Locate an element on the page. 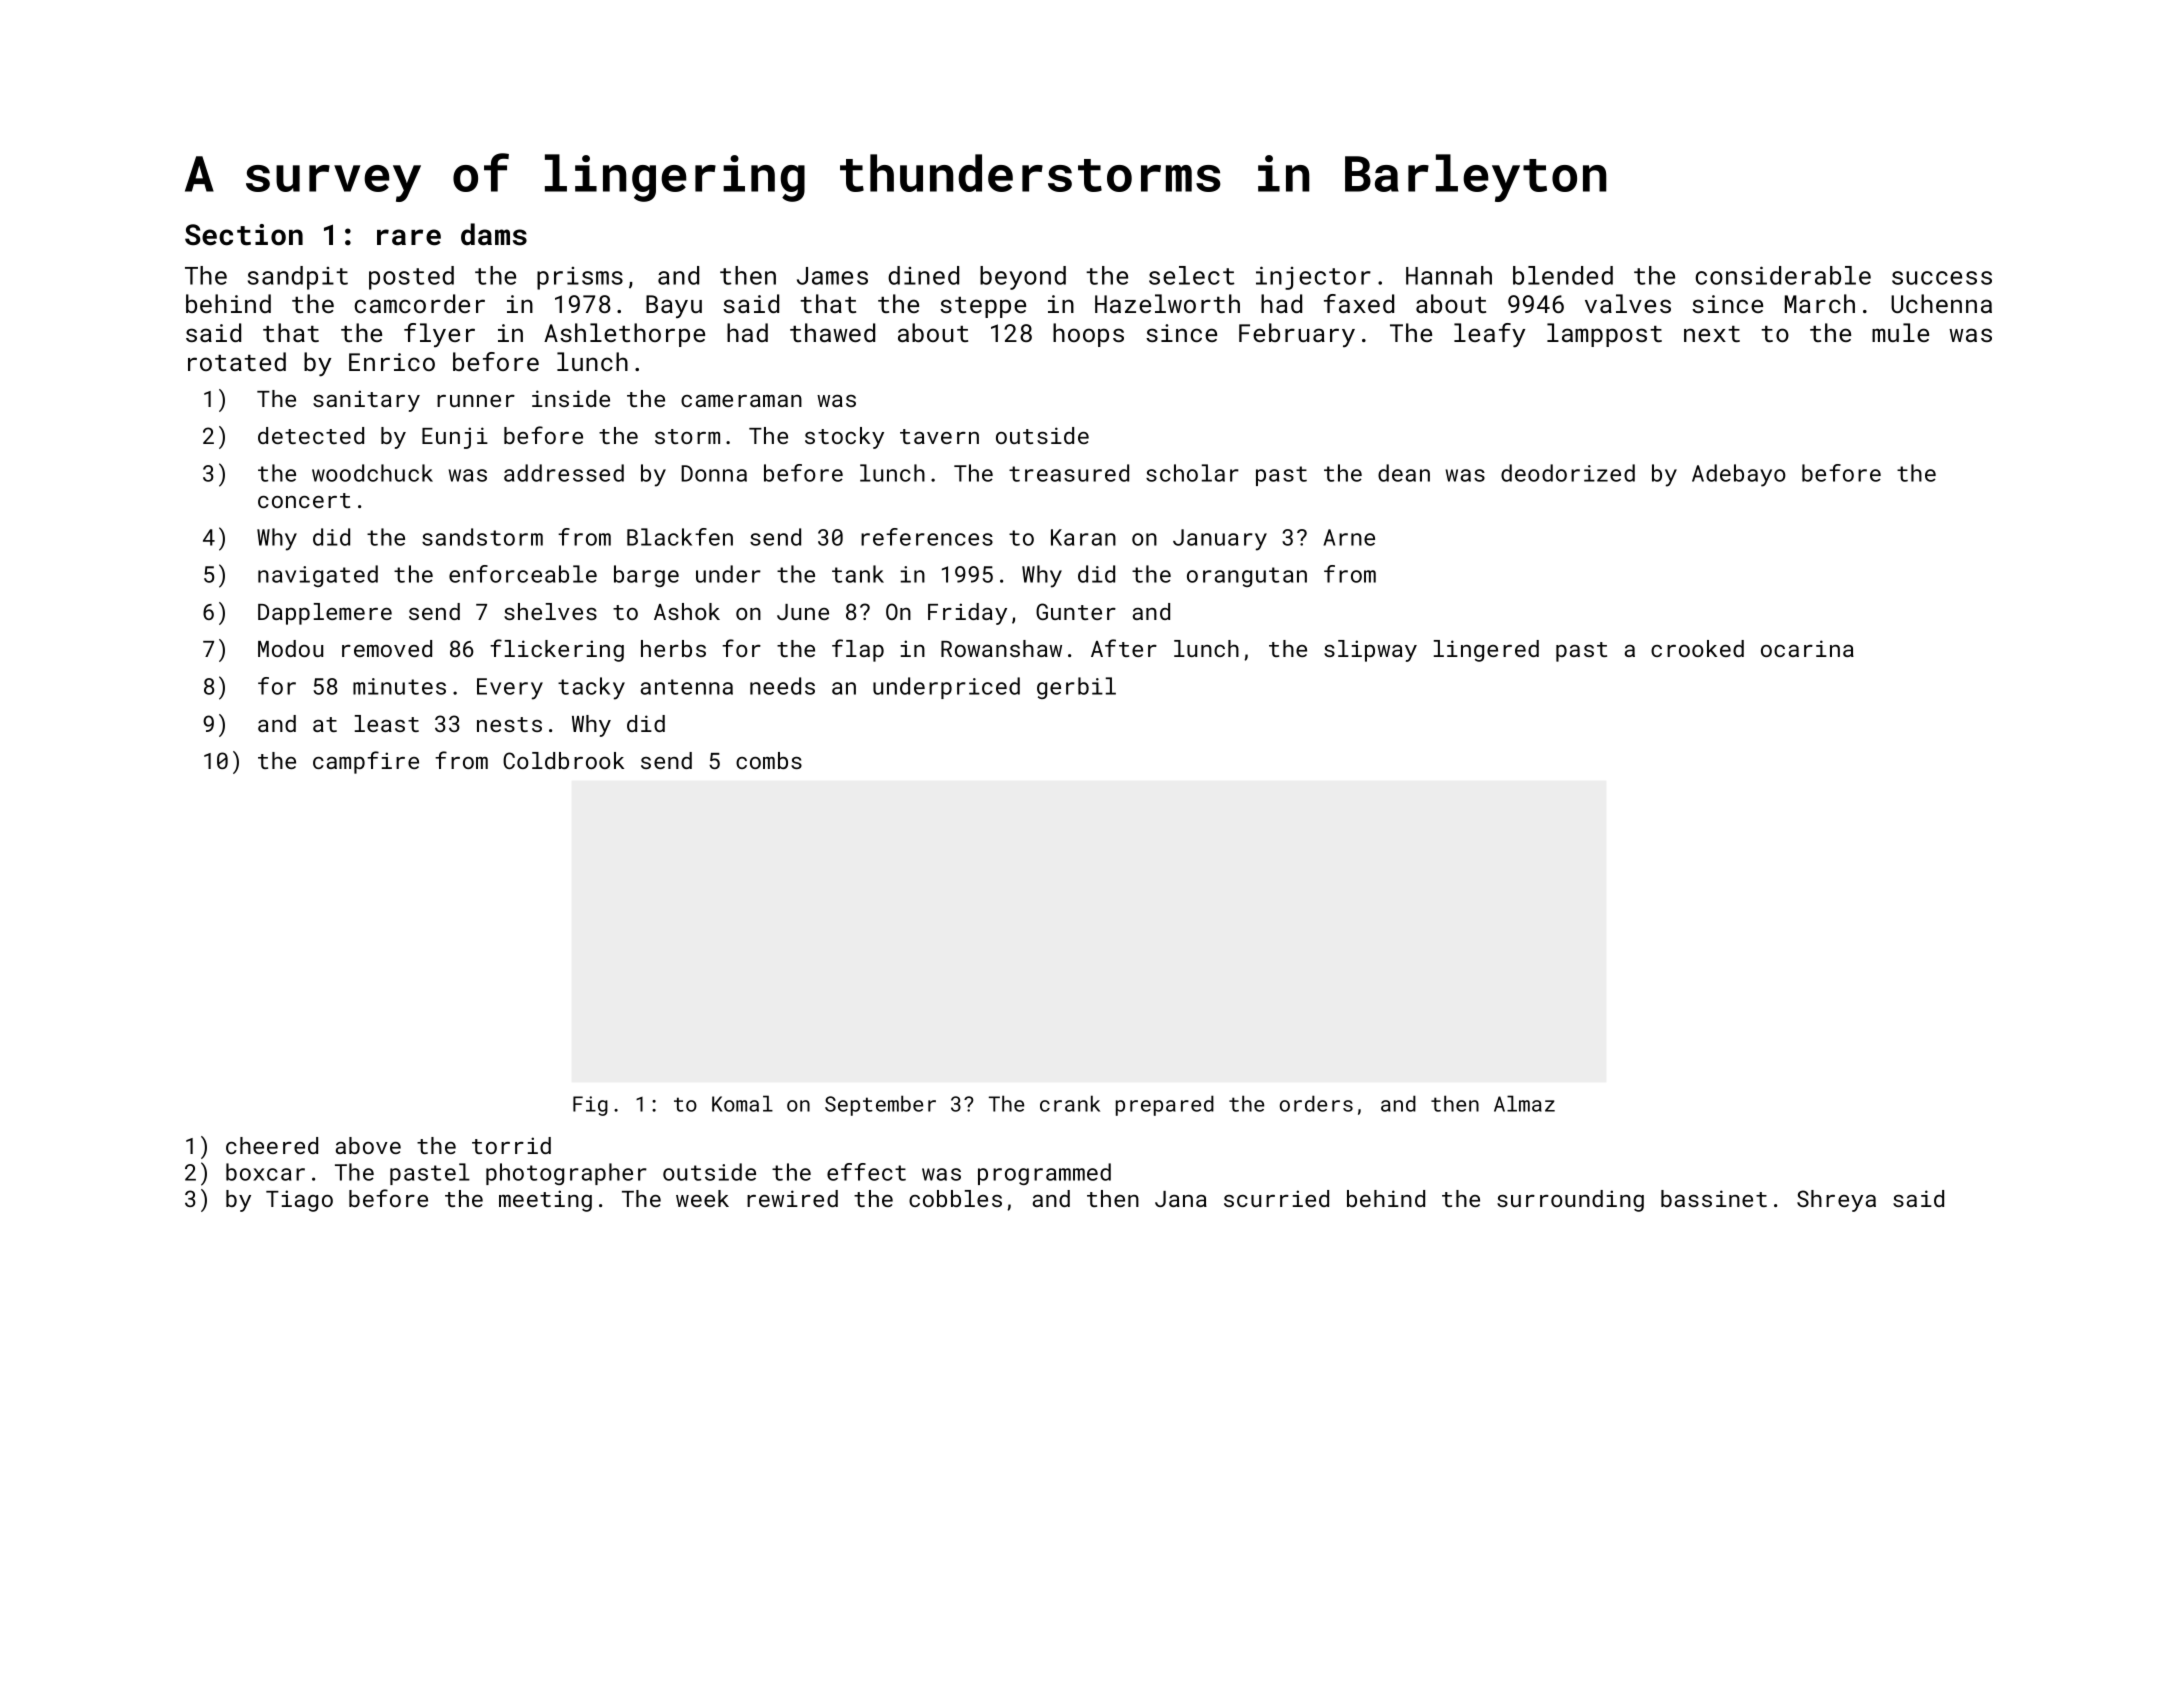 This document has width=2178, height=1683. dams is located at coordinates (494, 234).
